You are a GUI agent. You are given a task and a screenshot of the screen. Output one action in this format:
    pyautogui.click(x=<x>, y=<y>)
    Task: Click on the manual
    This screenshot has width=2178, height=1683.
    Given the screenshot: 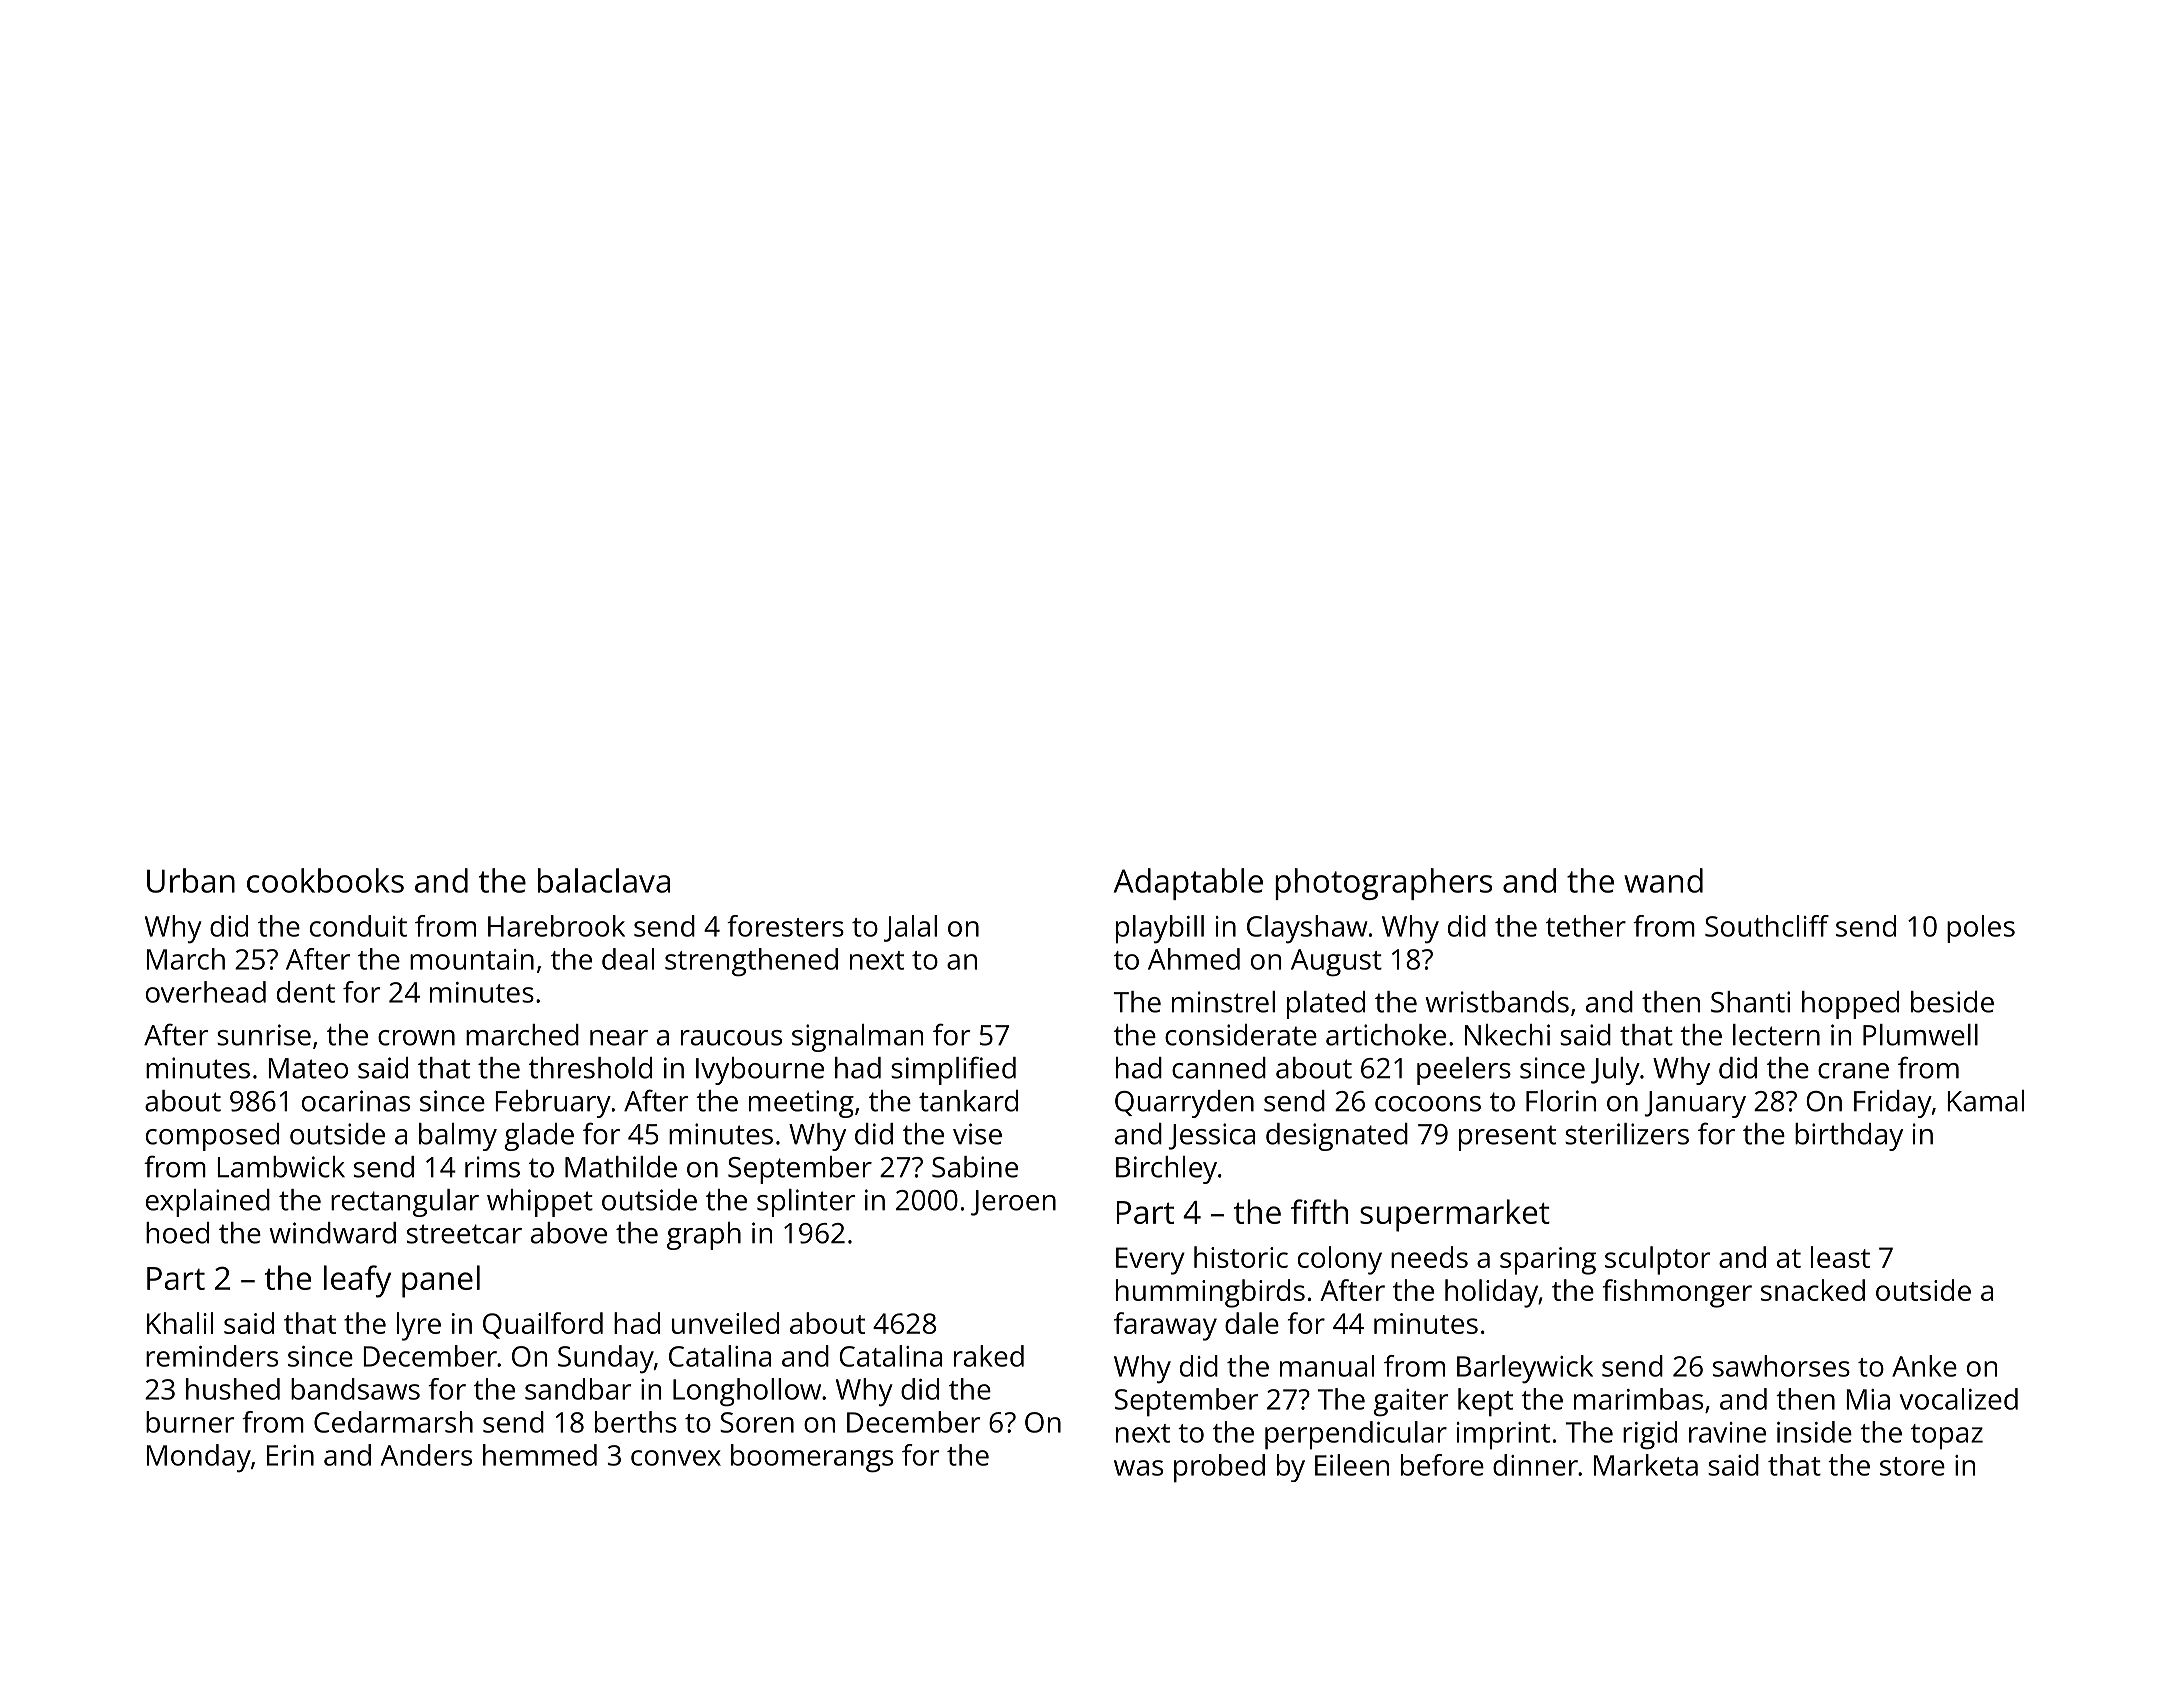 What is the action you would take?
    pyautogui.click(x=1327, y=1366)
